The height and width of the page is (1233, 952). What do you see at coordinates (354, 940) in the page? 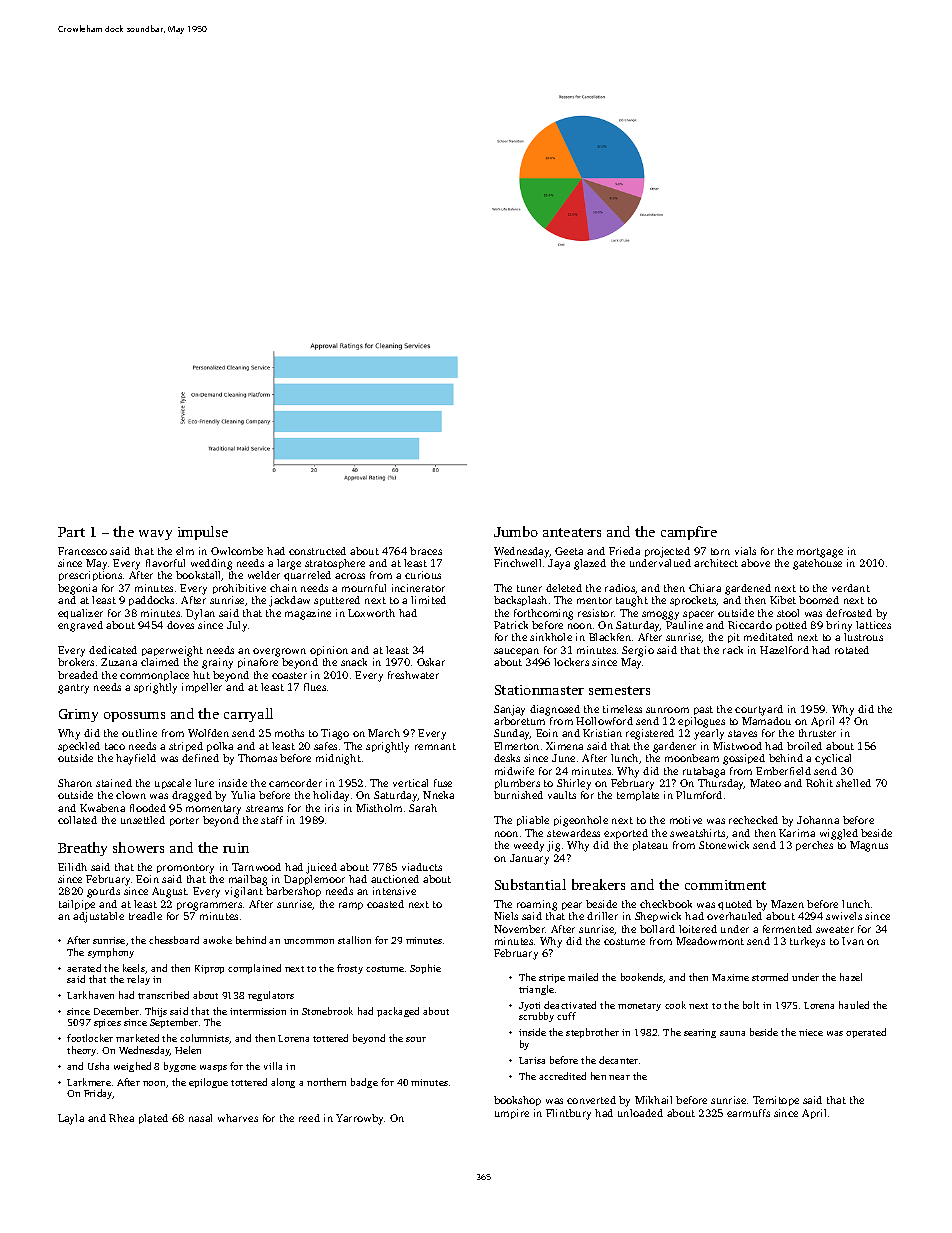
I see `stallion` at bounding box center [354, 940].
